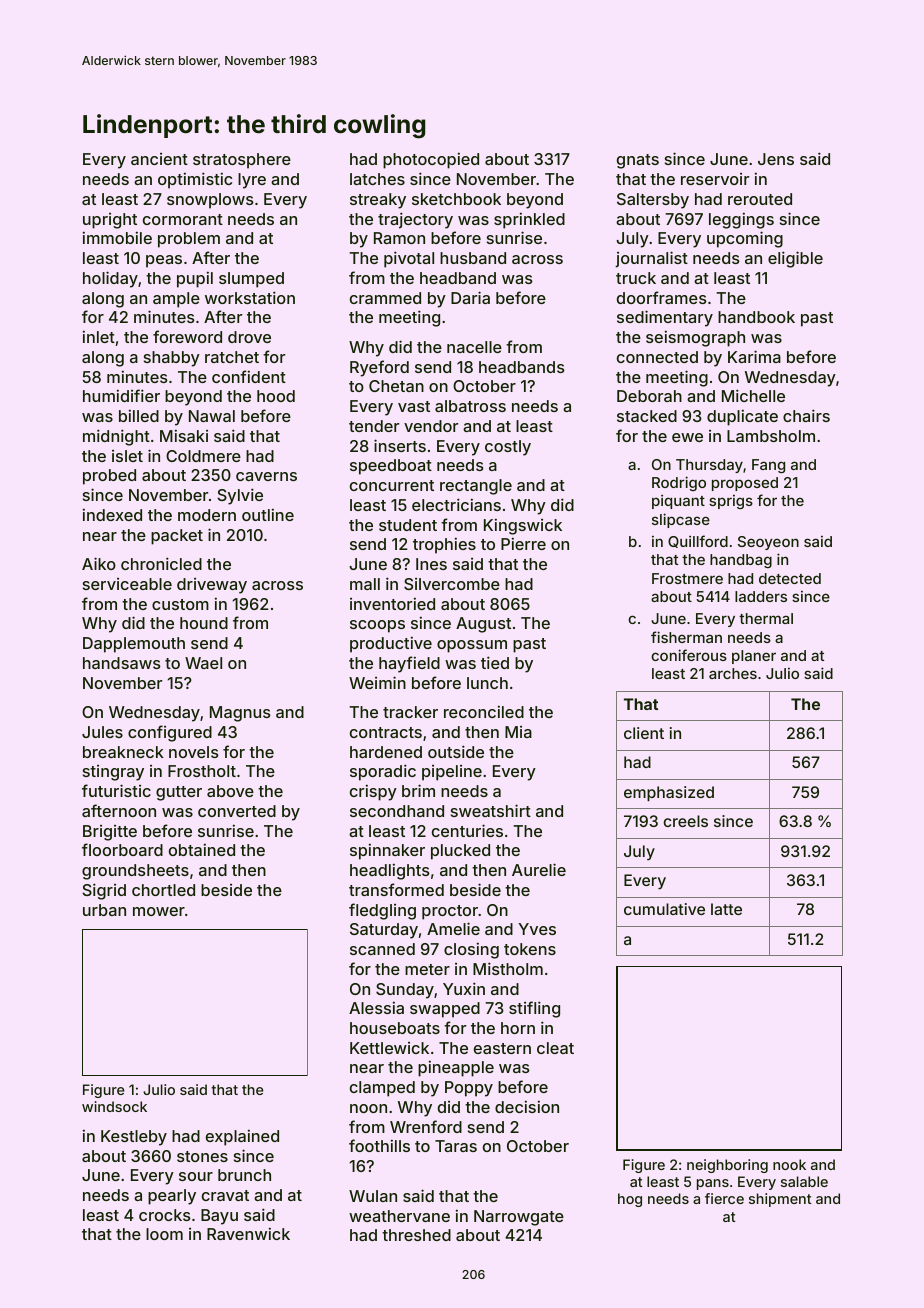 The image size is (924, 1308). What do you see at coordinates (122, 849) in the image?
I see `floorboard` at bounding box center [122, 849].
